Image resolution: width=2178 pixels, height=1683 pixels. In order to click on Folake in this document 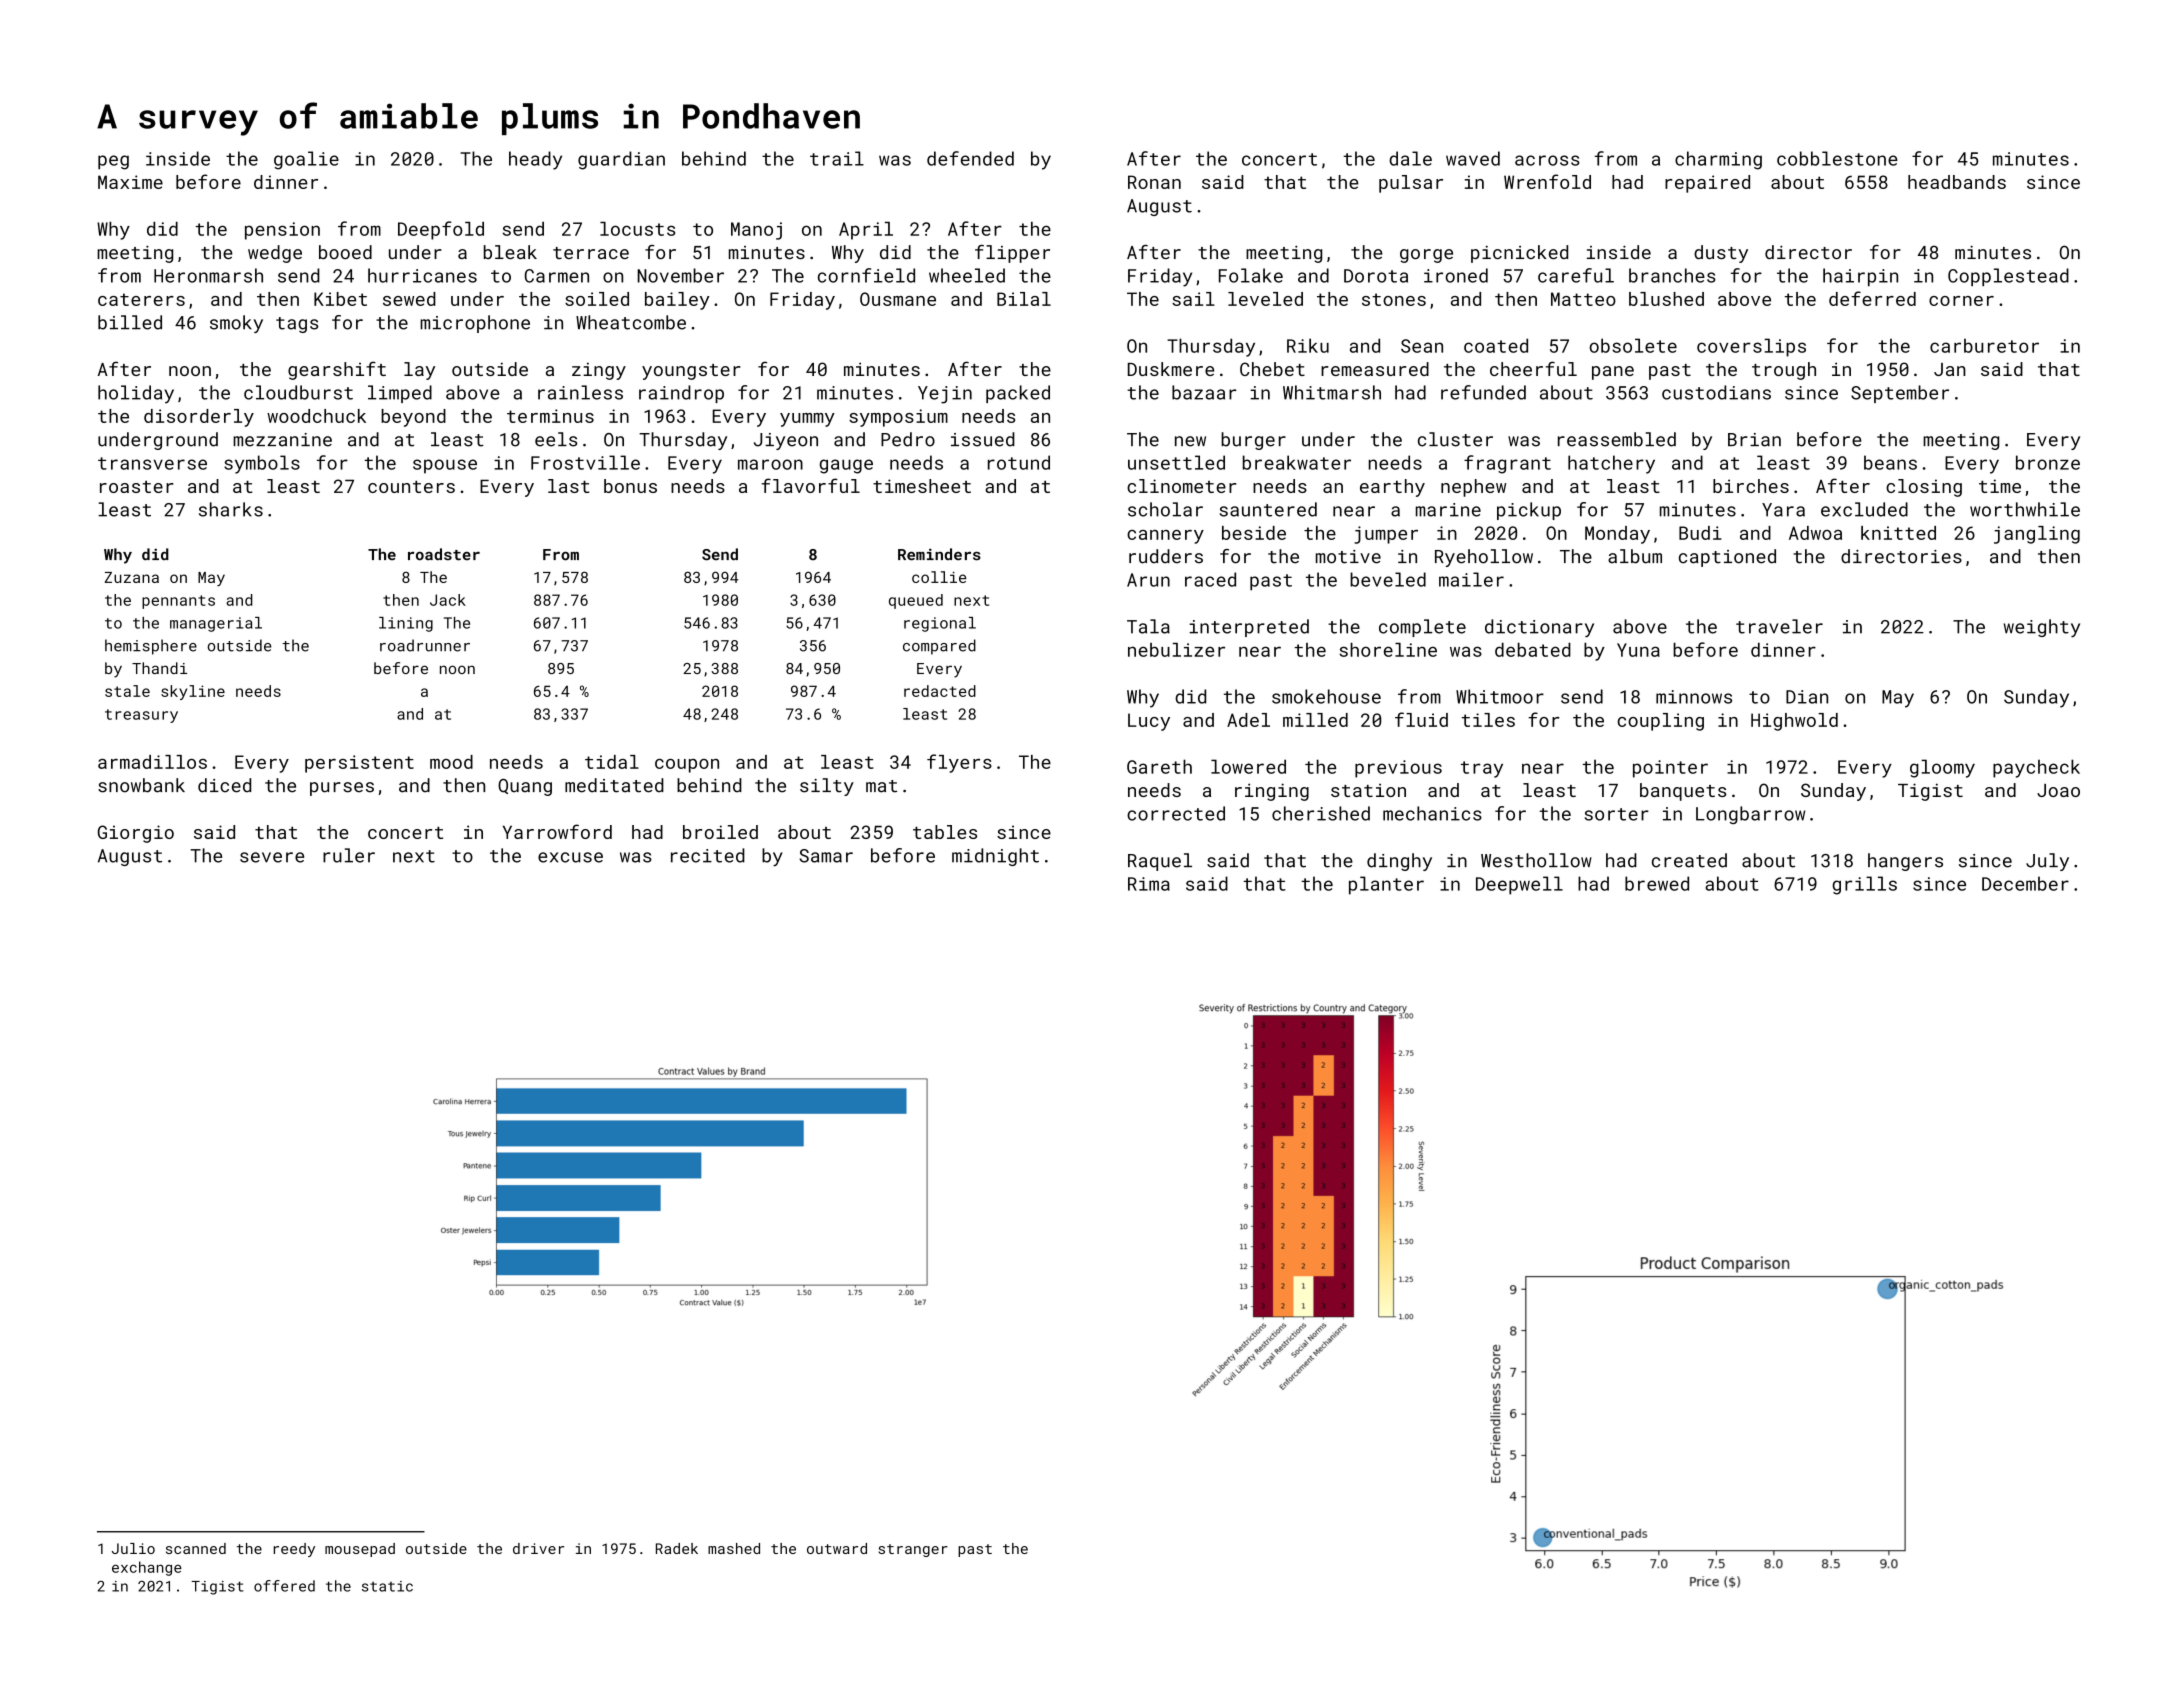, I will do `click(1251, 275)`.
